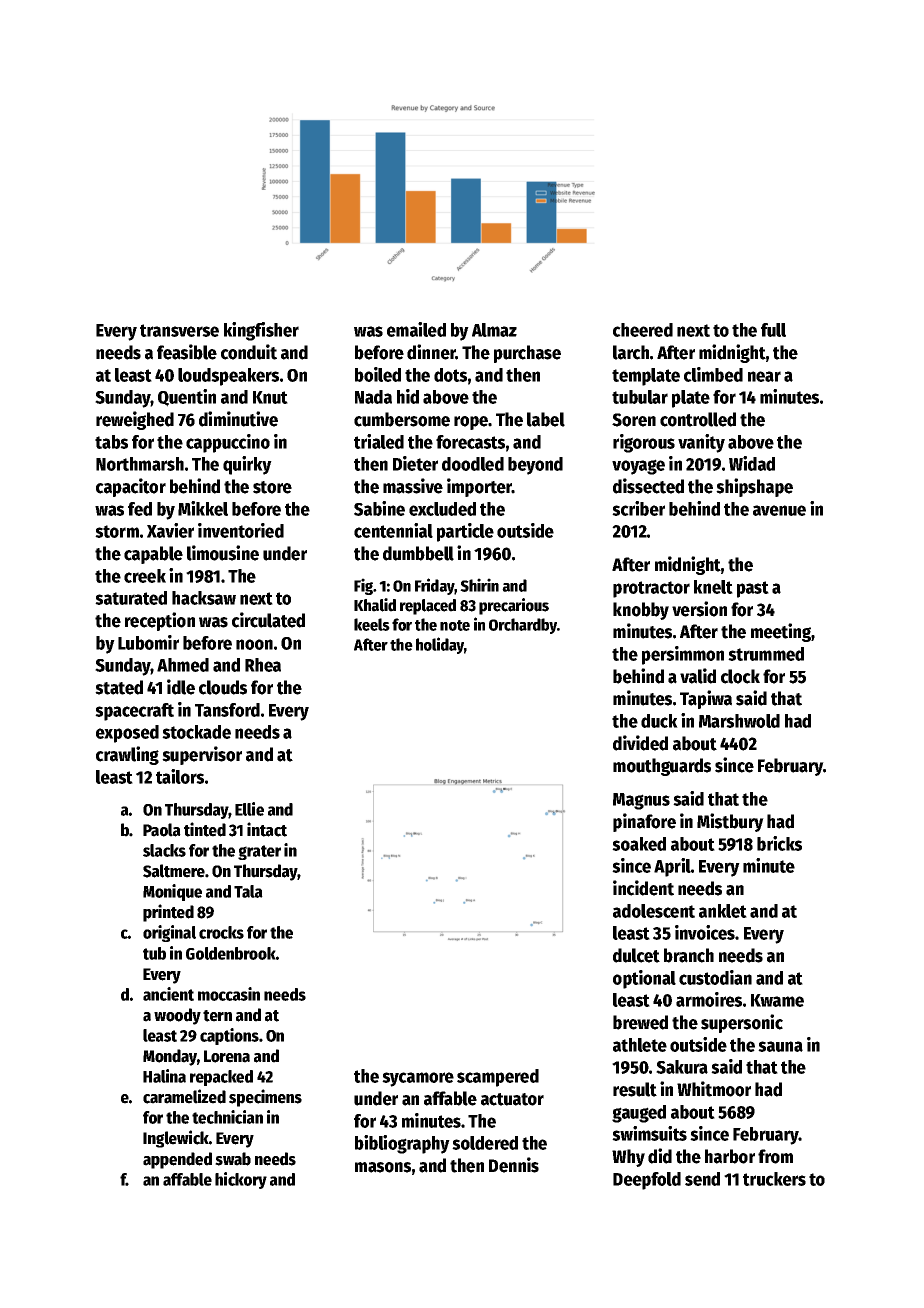 This screenshot has width=924, height=1308. I want to click on emailed, so click(416, 329).
